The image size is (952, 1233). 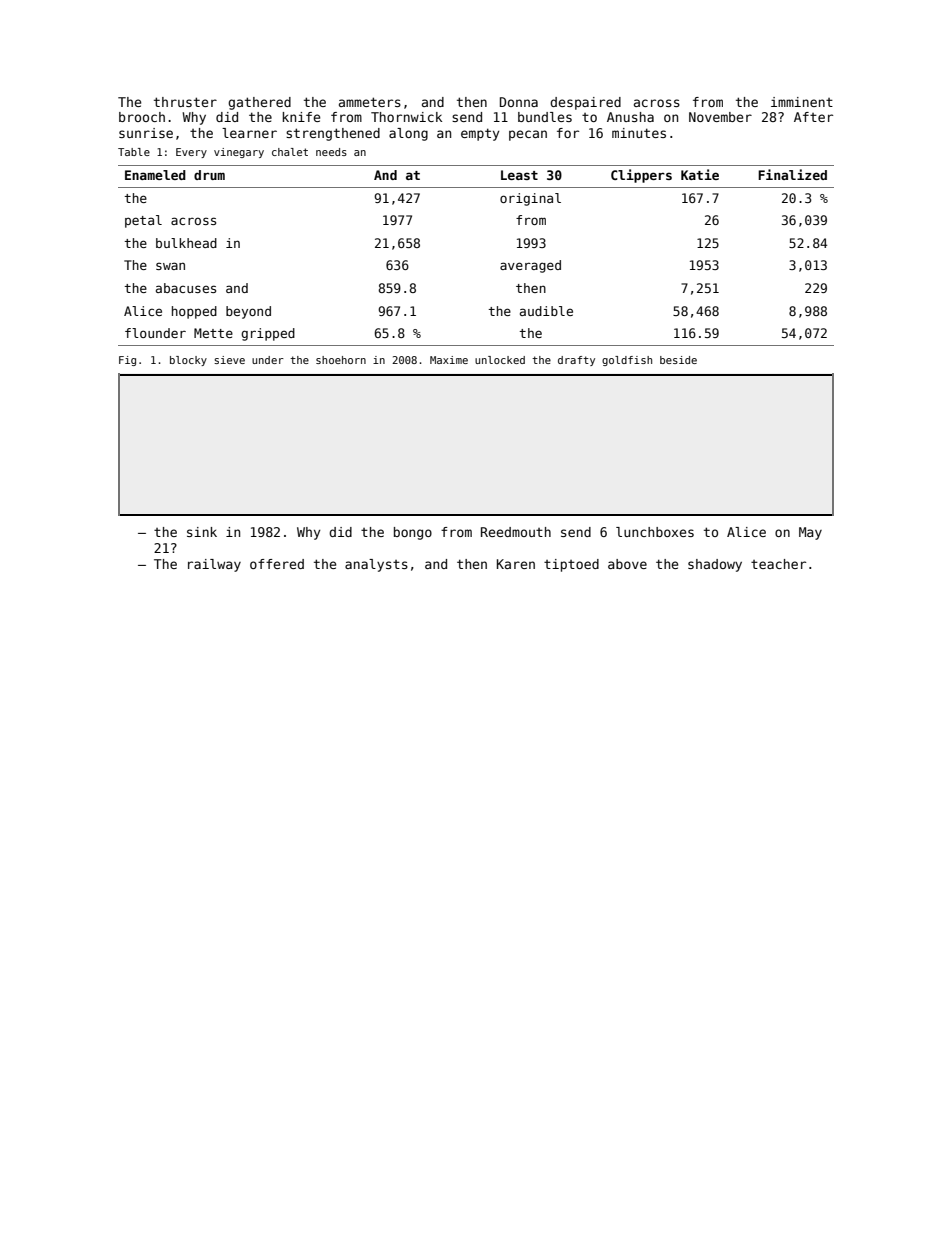 What do you see at coordinates (202, 532) in the page?
I see `sink` at bounding box center [202, 532].
